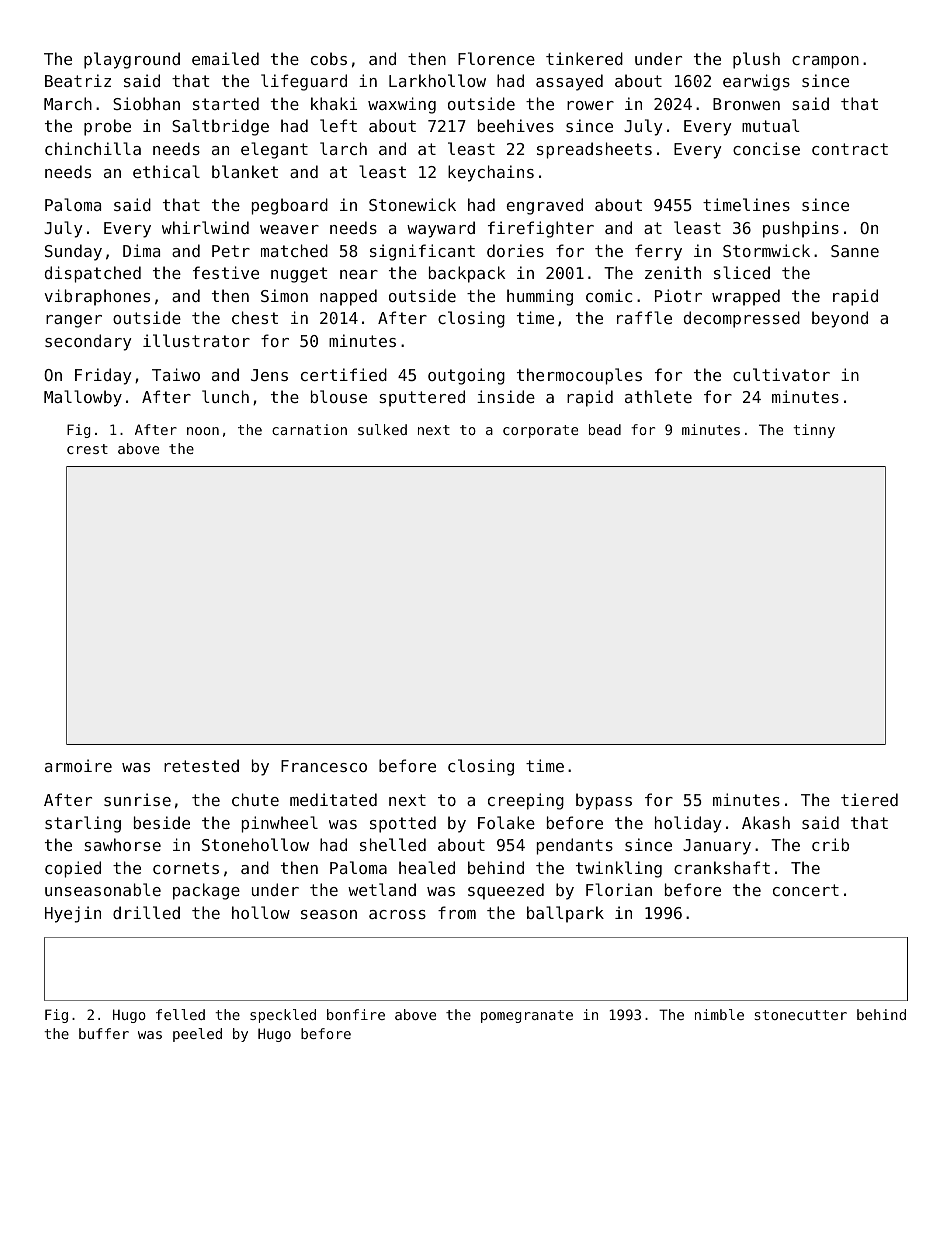 Image resolution: width=952 pixels, height=1233 pixels. I want to click on Sunday, so click(73, 252).
